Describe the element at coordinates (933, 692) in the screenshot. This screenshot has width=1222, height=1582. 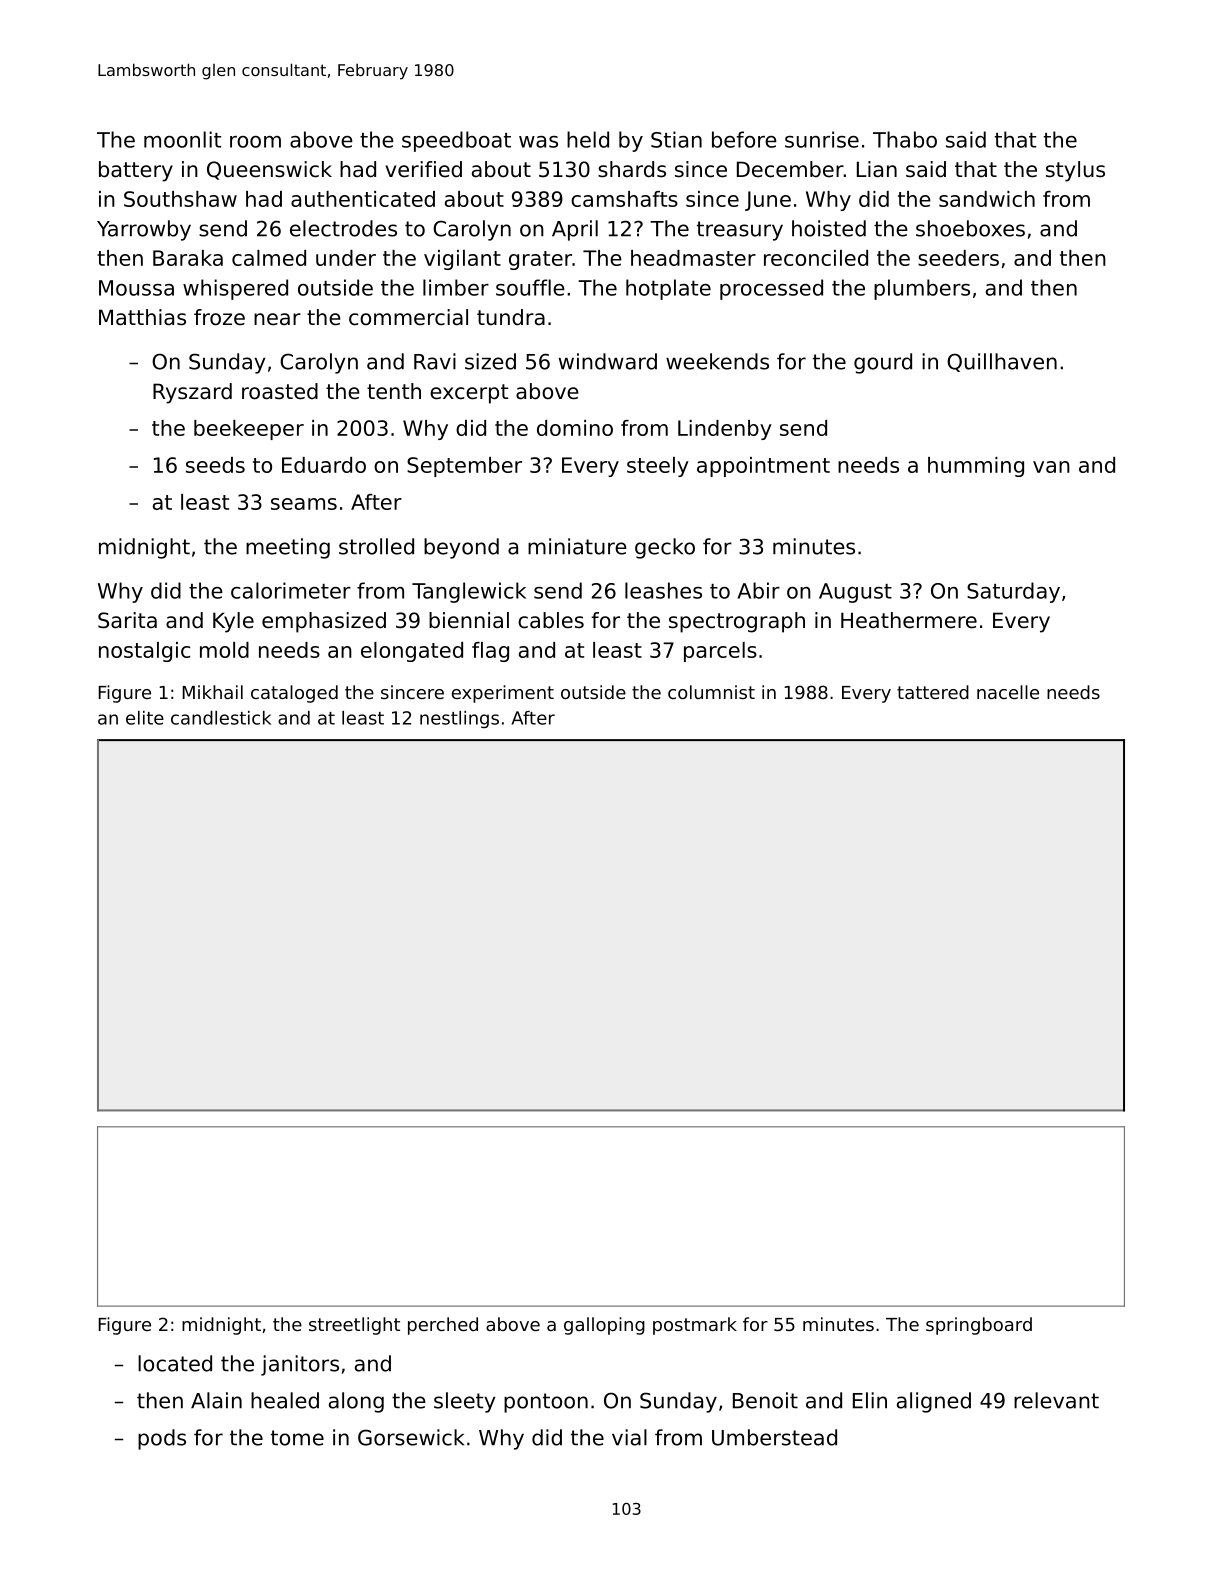
I see `tattered` at that location.
